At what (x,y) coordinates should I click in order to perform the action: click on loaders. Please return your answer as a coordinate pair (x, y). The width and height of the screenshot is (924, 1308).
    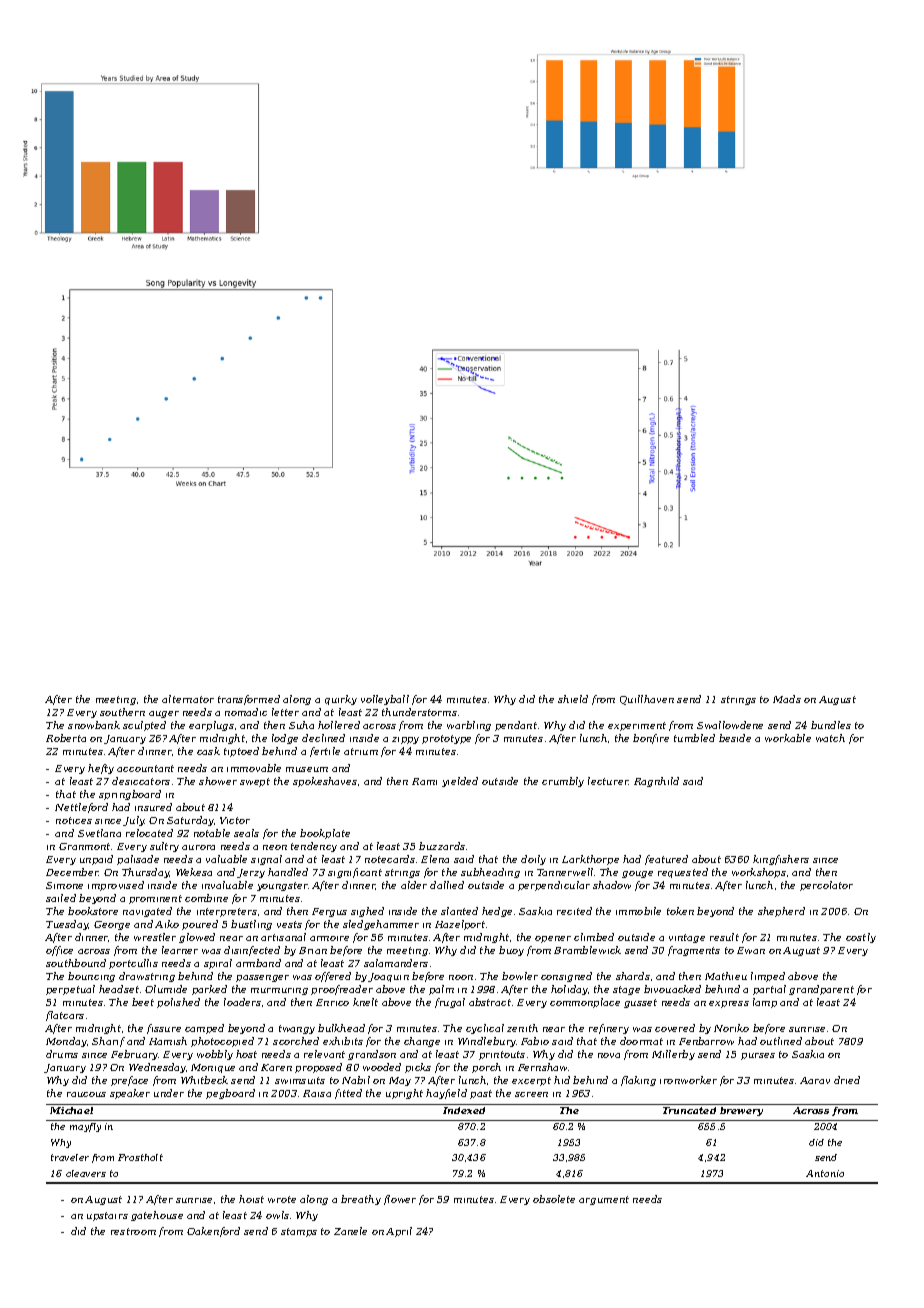
    Looking at the image, I should click on (242, 1002).
